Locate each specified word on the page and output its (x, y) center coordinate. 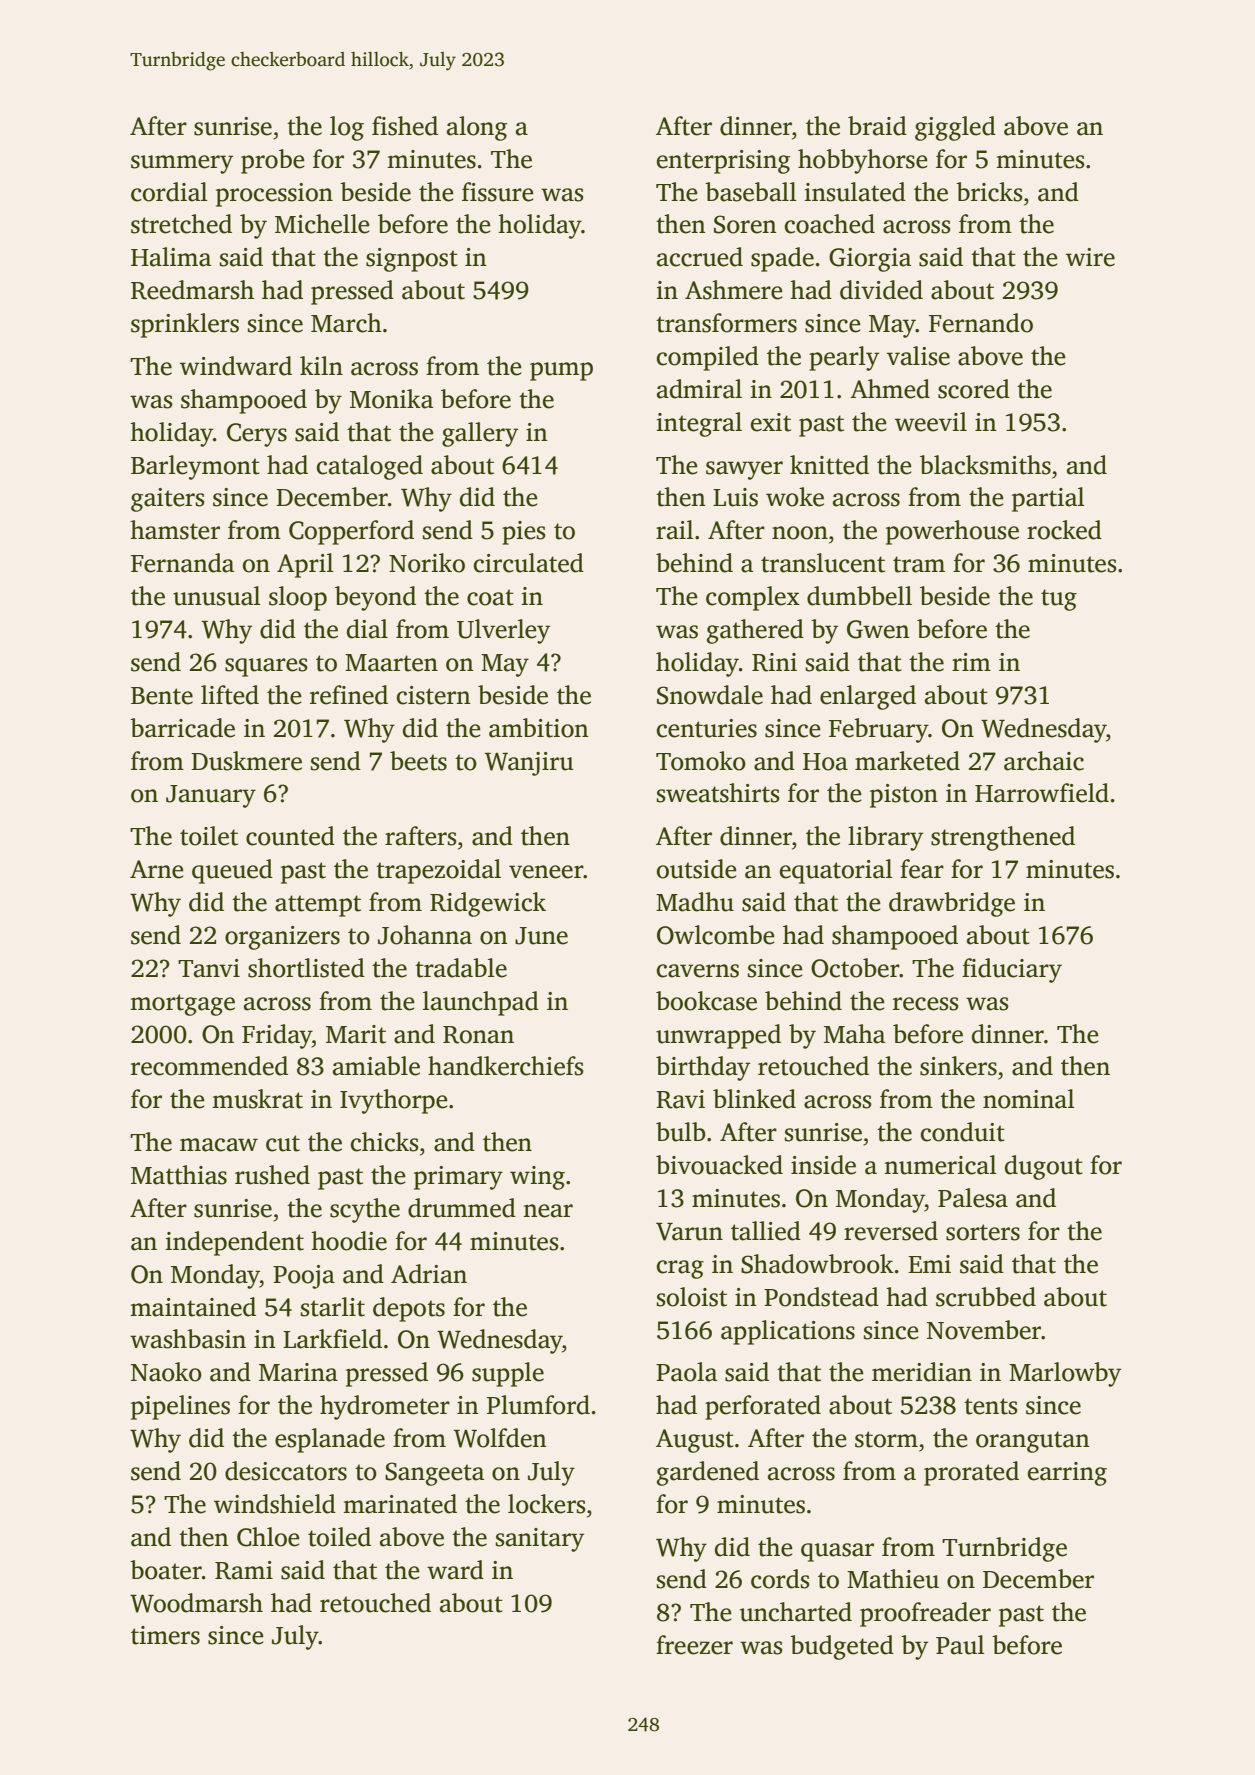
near (548, 1211)
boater (166, 1570)
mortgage (182, 1005)
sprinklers (185, 325)
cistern (434, 695)
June (541, 936)
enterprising (723, 162)
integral (699, 424)
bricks (989, 192)
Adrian (429, 1274)
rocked (1064, 530)
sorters (983, 1232)
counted (290, 836)
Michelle (322, 224)
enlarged (868, 697)
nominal (1029, 1099)
